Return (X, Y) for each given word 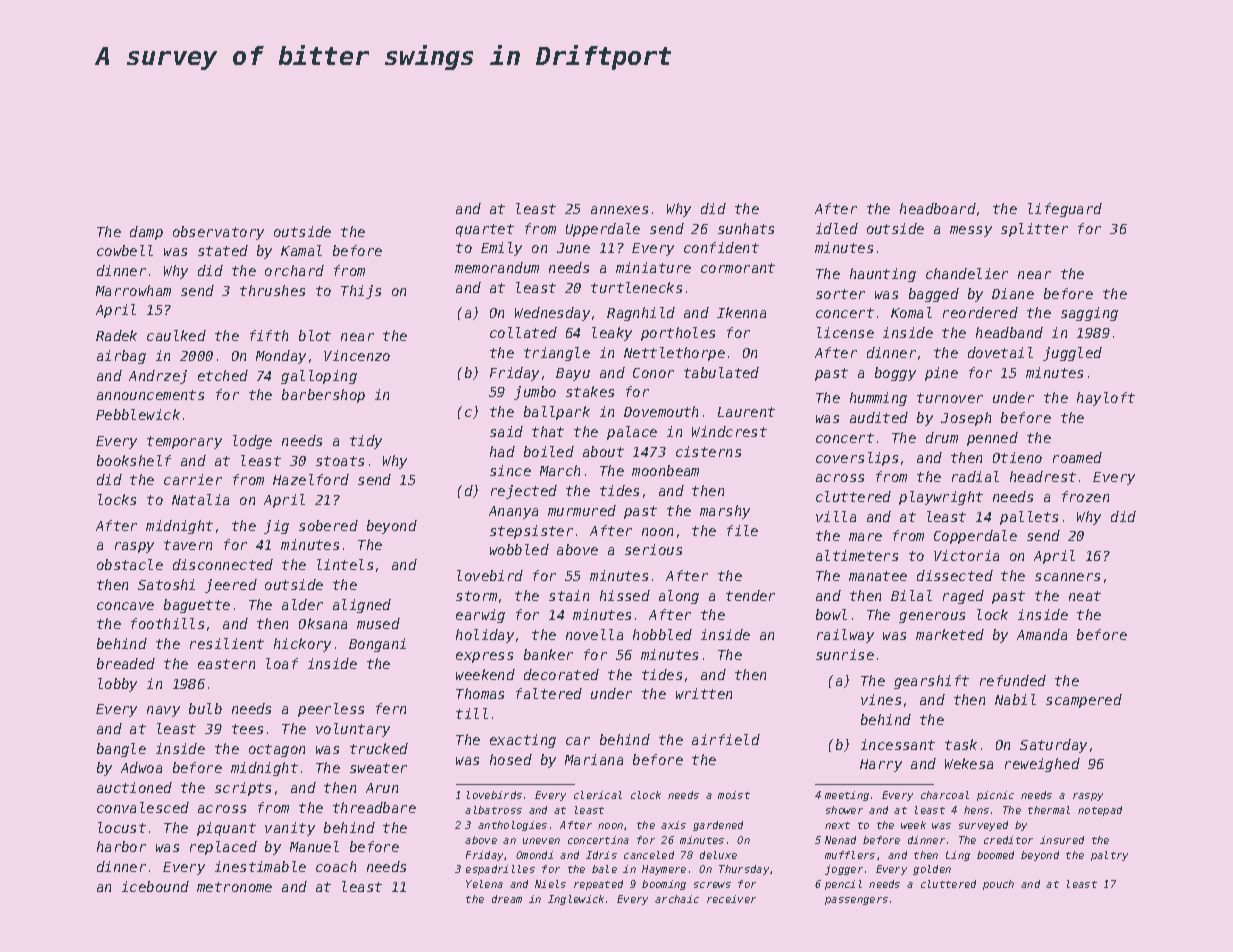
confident (721, 247)
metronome (234, 887)
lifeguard (1065, 210)
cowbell (125, 250)
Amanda (1042, 634)
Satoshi (166, 584)
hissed (625, 595)
